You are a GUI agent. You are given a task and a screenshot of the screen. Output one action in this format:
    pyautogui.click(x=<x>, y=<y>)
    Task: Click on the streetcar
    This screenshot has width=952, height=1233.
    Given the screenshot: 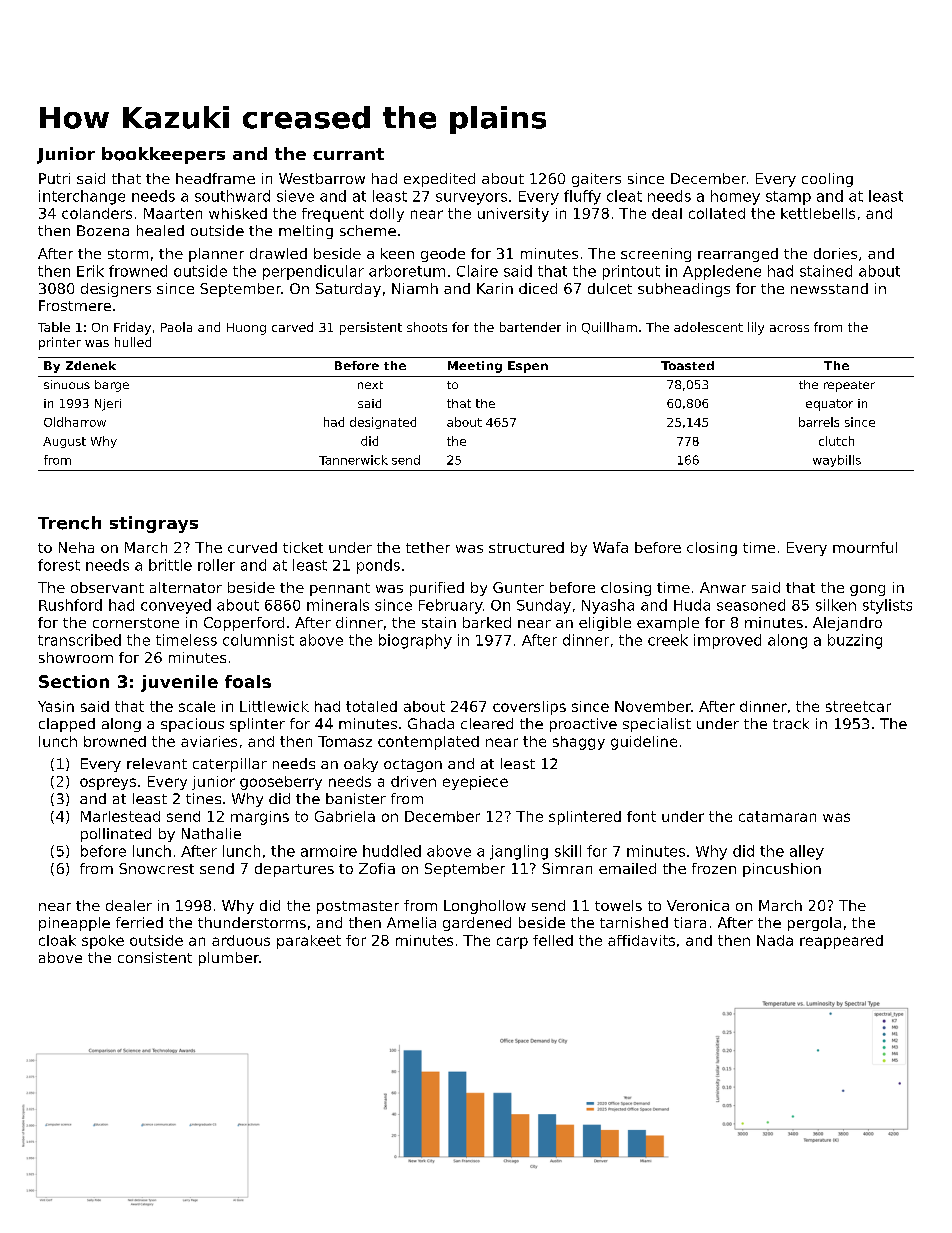 What is the action you would take?
    pyautogui.click(x=858, y=706)
